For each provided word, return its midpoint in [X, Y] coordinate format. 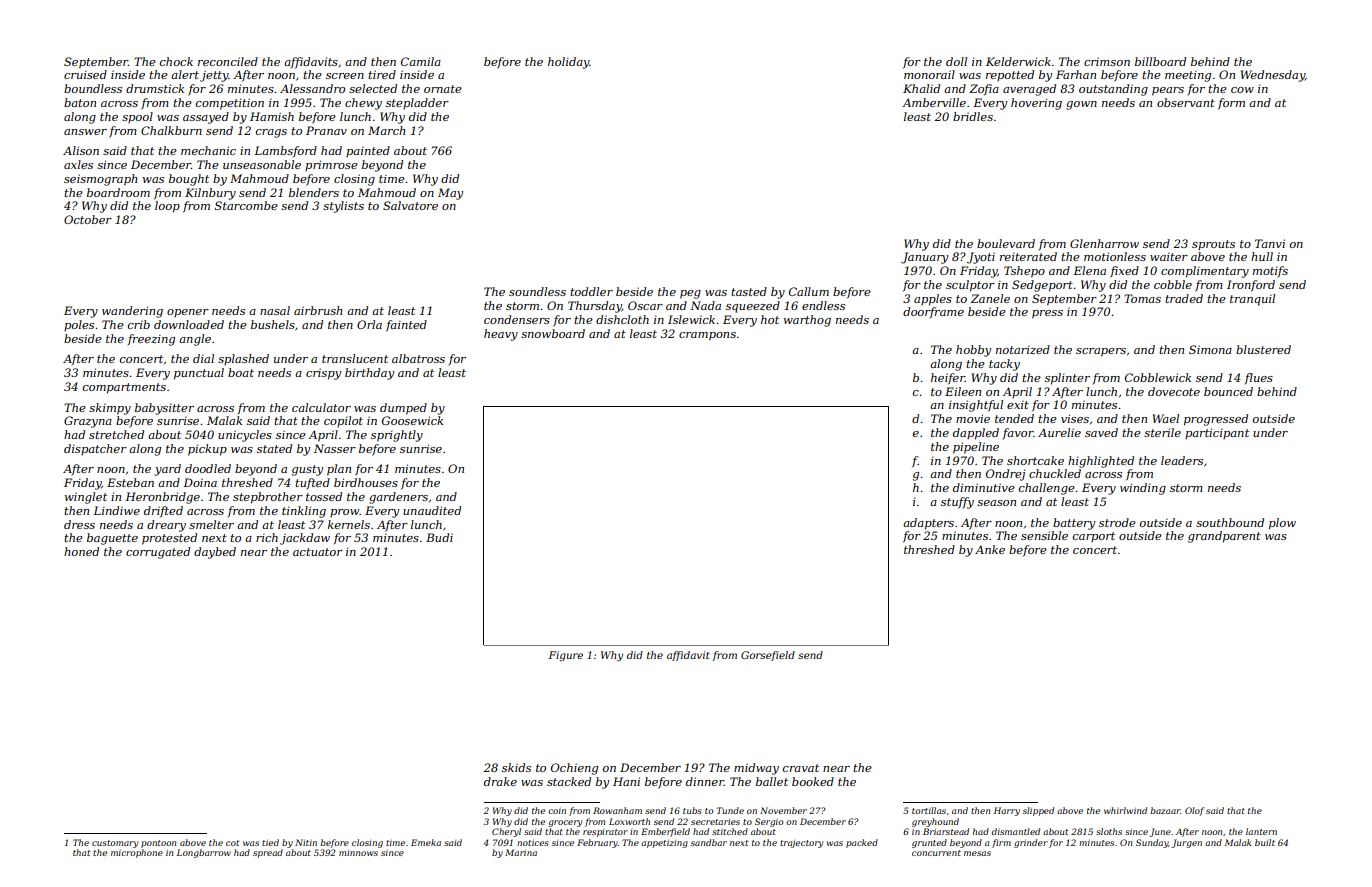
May [450, 194]
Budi [439, 537]
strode [1117, 522]
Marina [521, 852]
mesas [977, 853]
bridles [973, 116]
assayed [206, 118]
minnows [358, 853]
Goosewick [412, 420]
